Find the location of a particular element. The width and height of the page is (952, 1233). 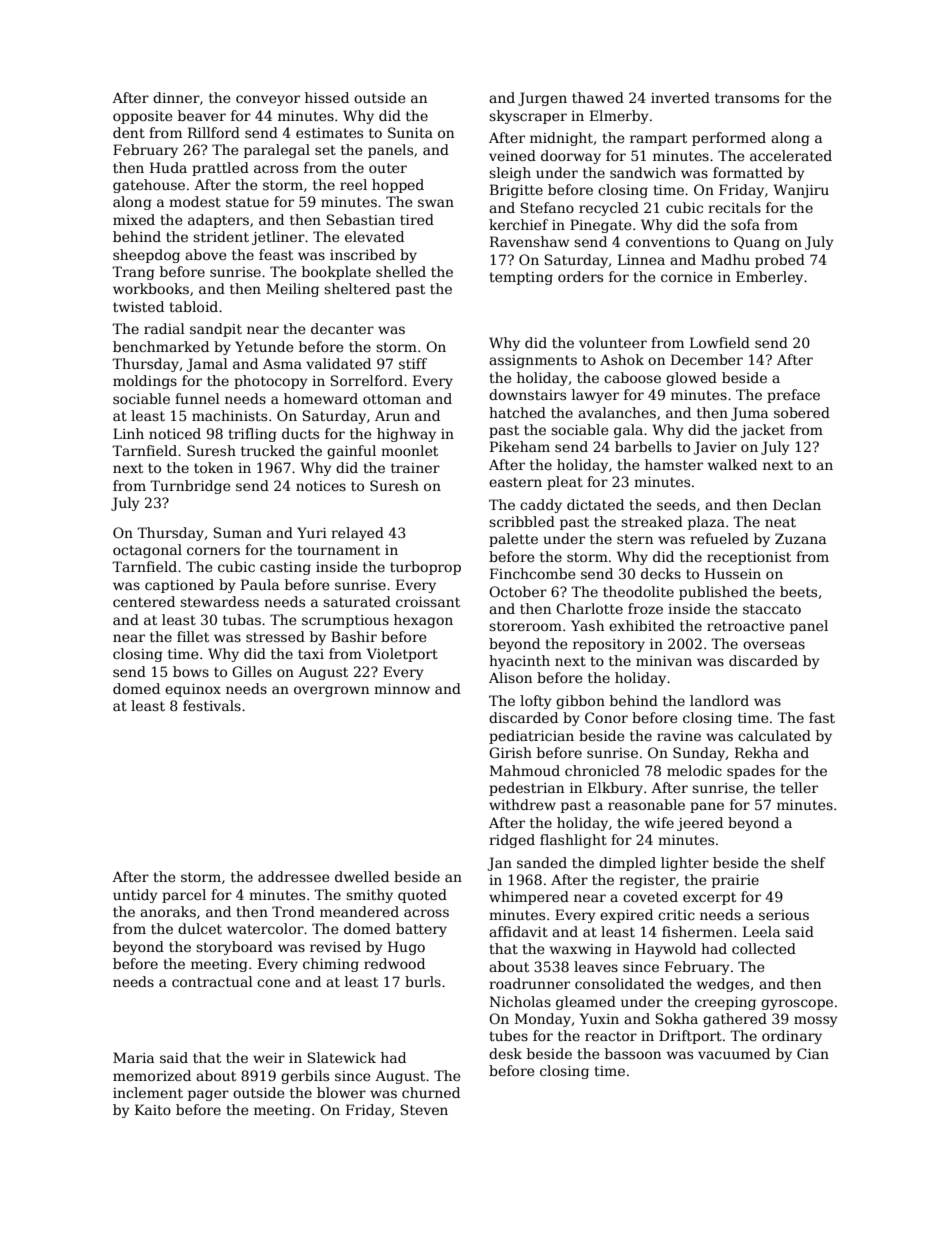

equinox is located at coordinates (193, 690).
